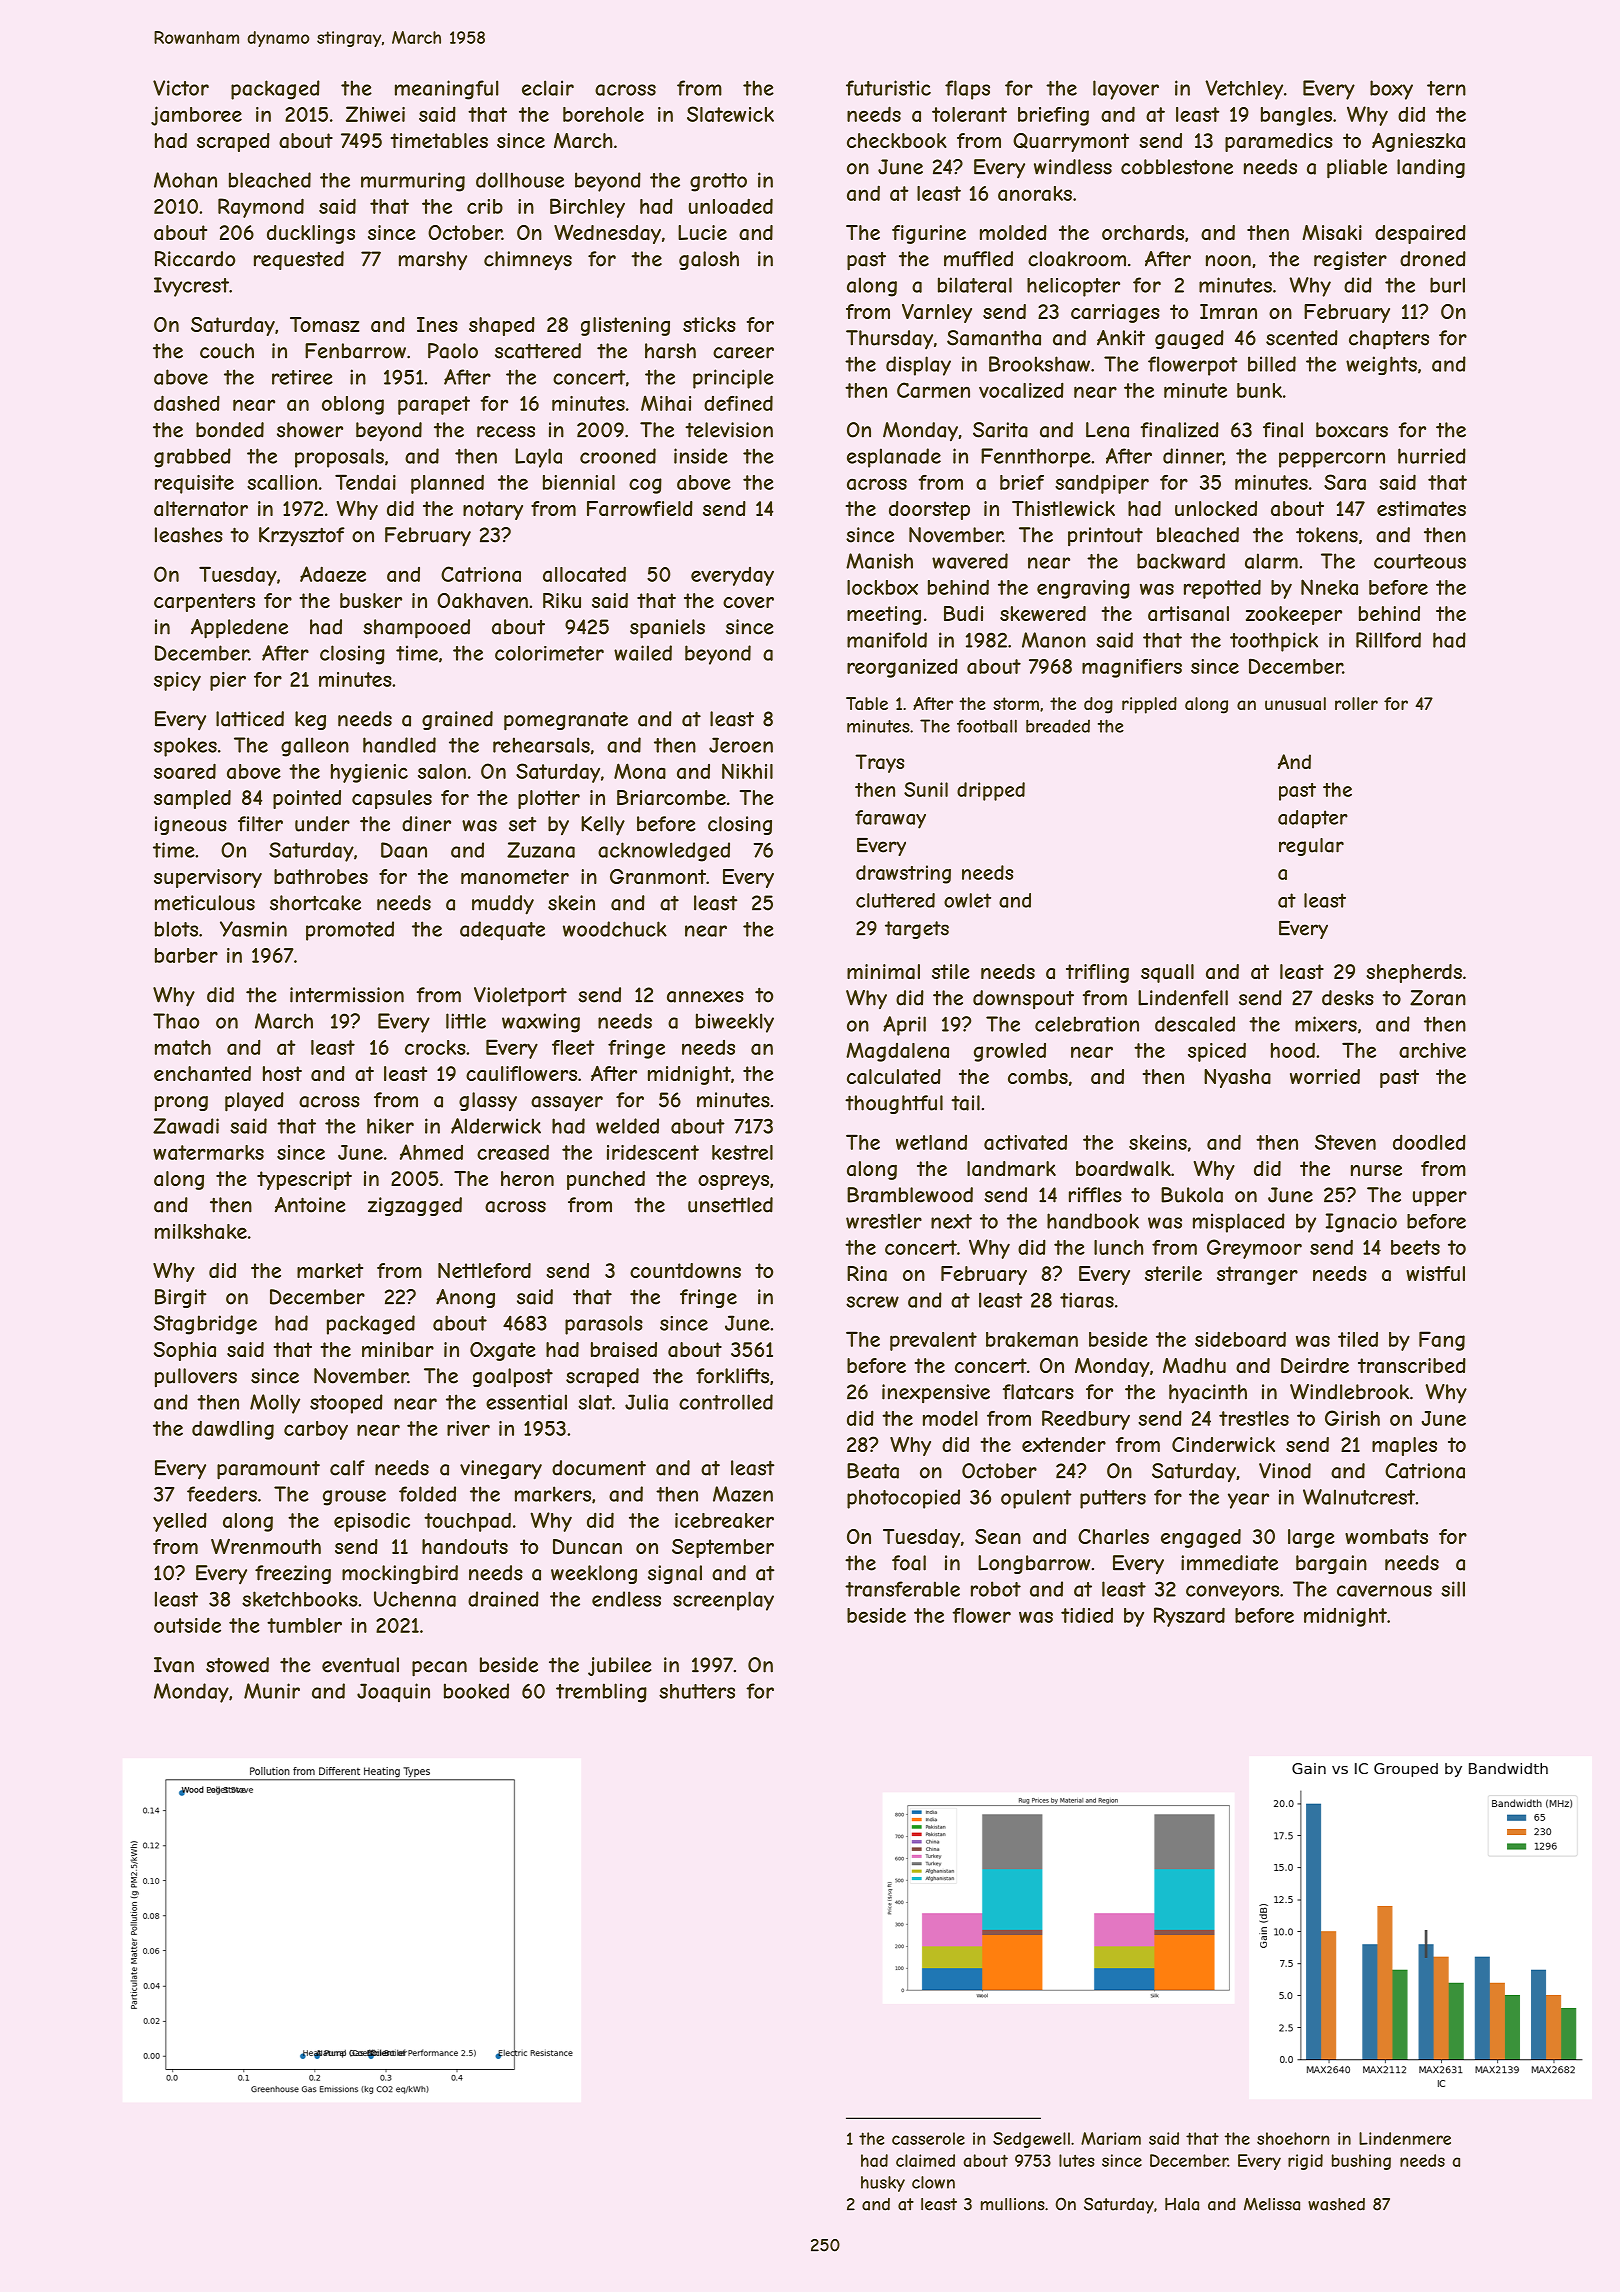  What do you see at coordinates (883, 2184) in the screenshot?
I see `husky` at bounding box center [883, 2184].
